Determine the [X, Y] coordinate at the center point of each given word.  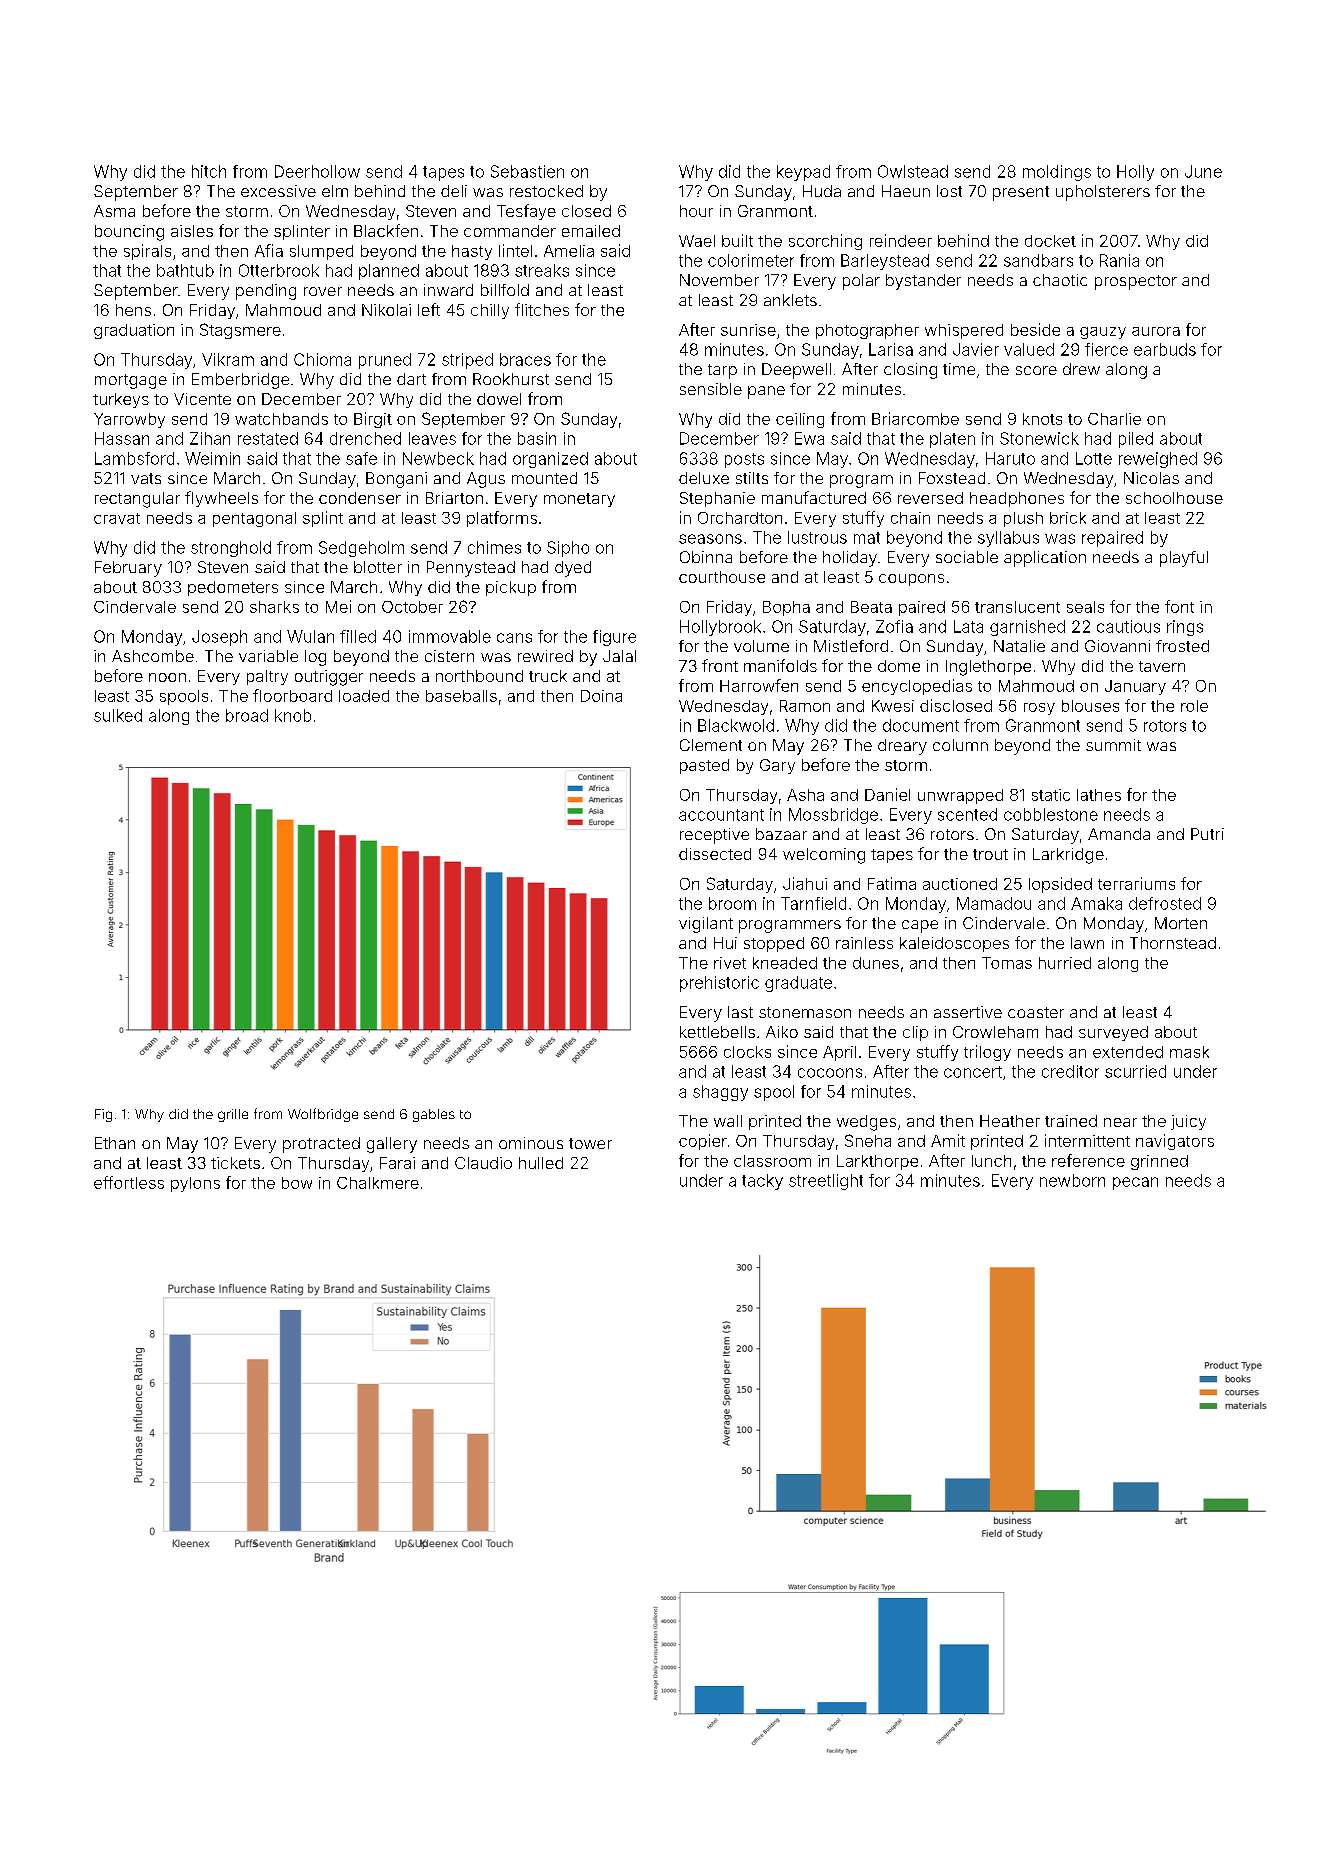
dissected [715, 854]
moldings [1057, 173]
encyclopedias [917, 687]
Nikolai [386, 310]
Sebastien [527, 171]
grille [233, 1115]
